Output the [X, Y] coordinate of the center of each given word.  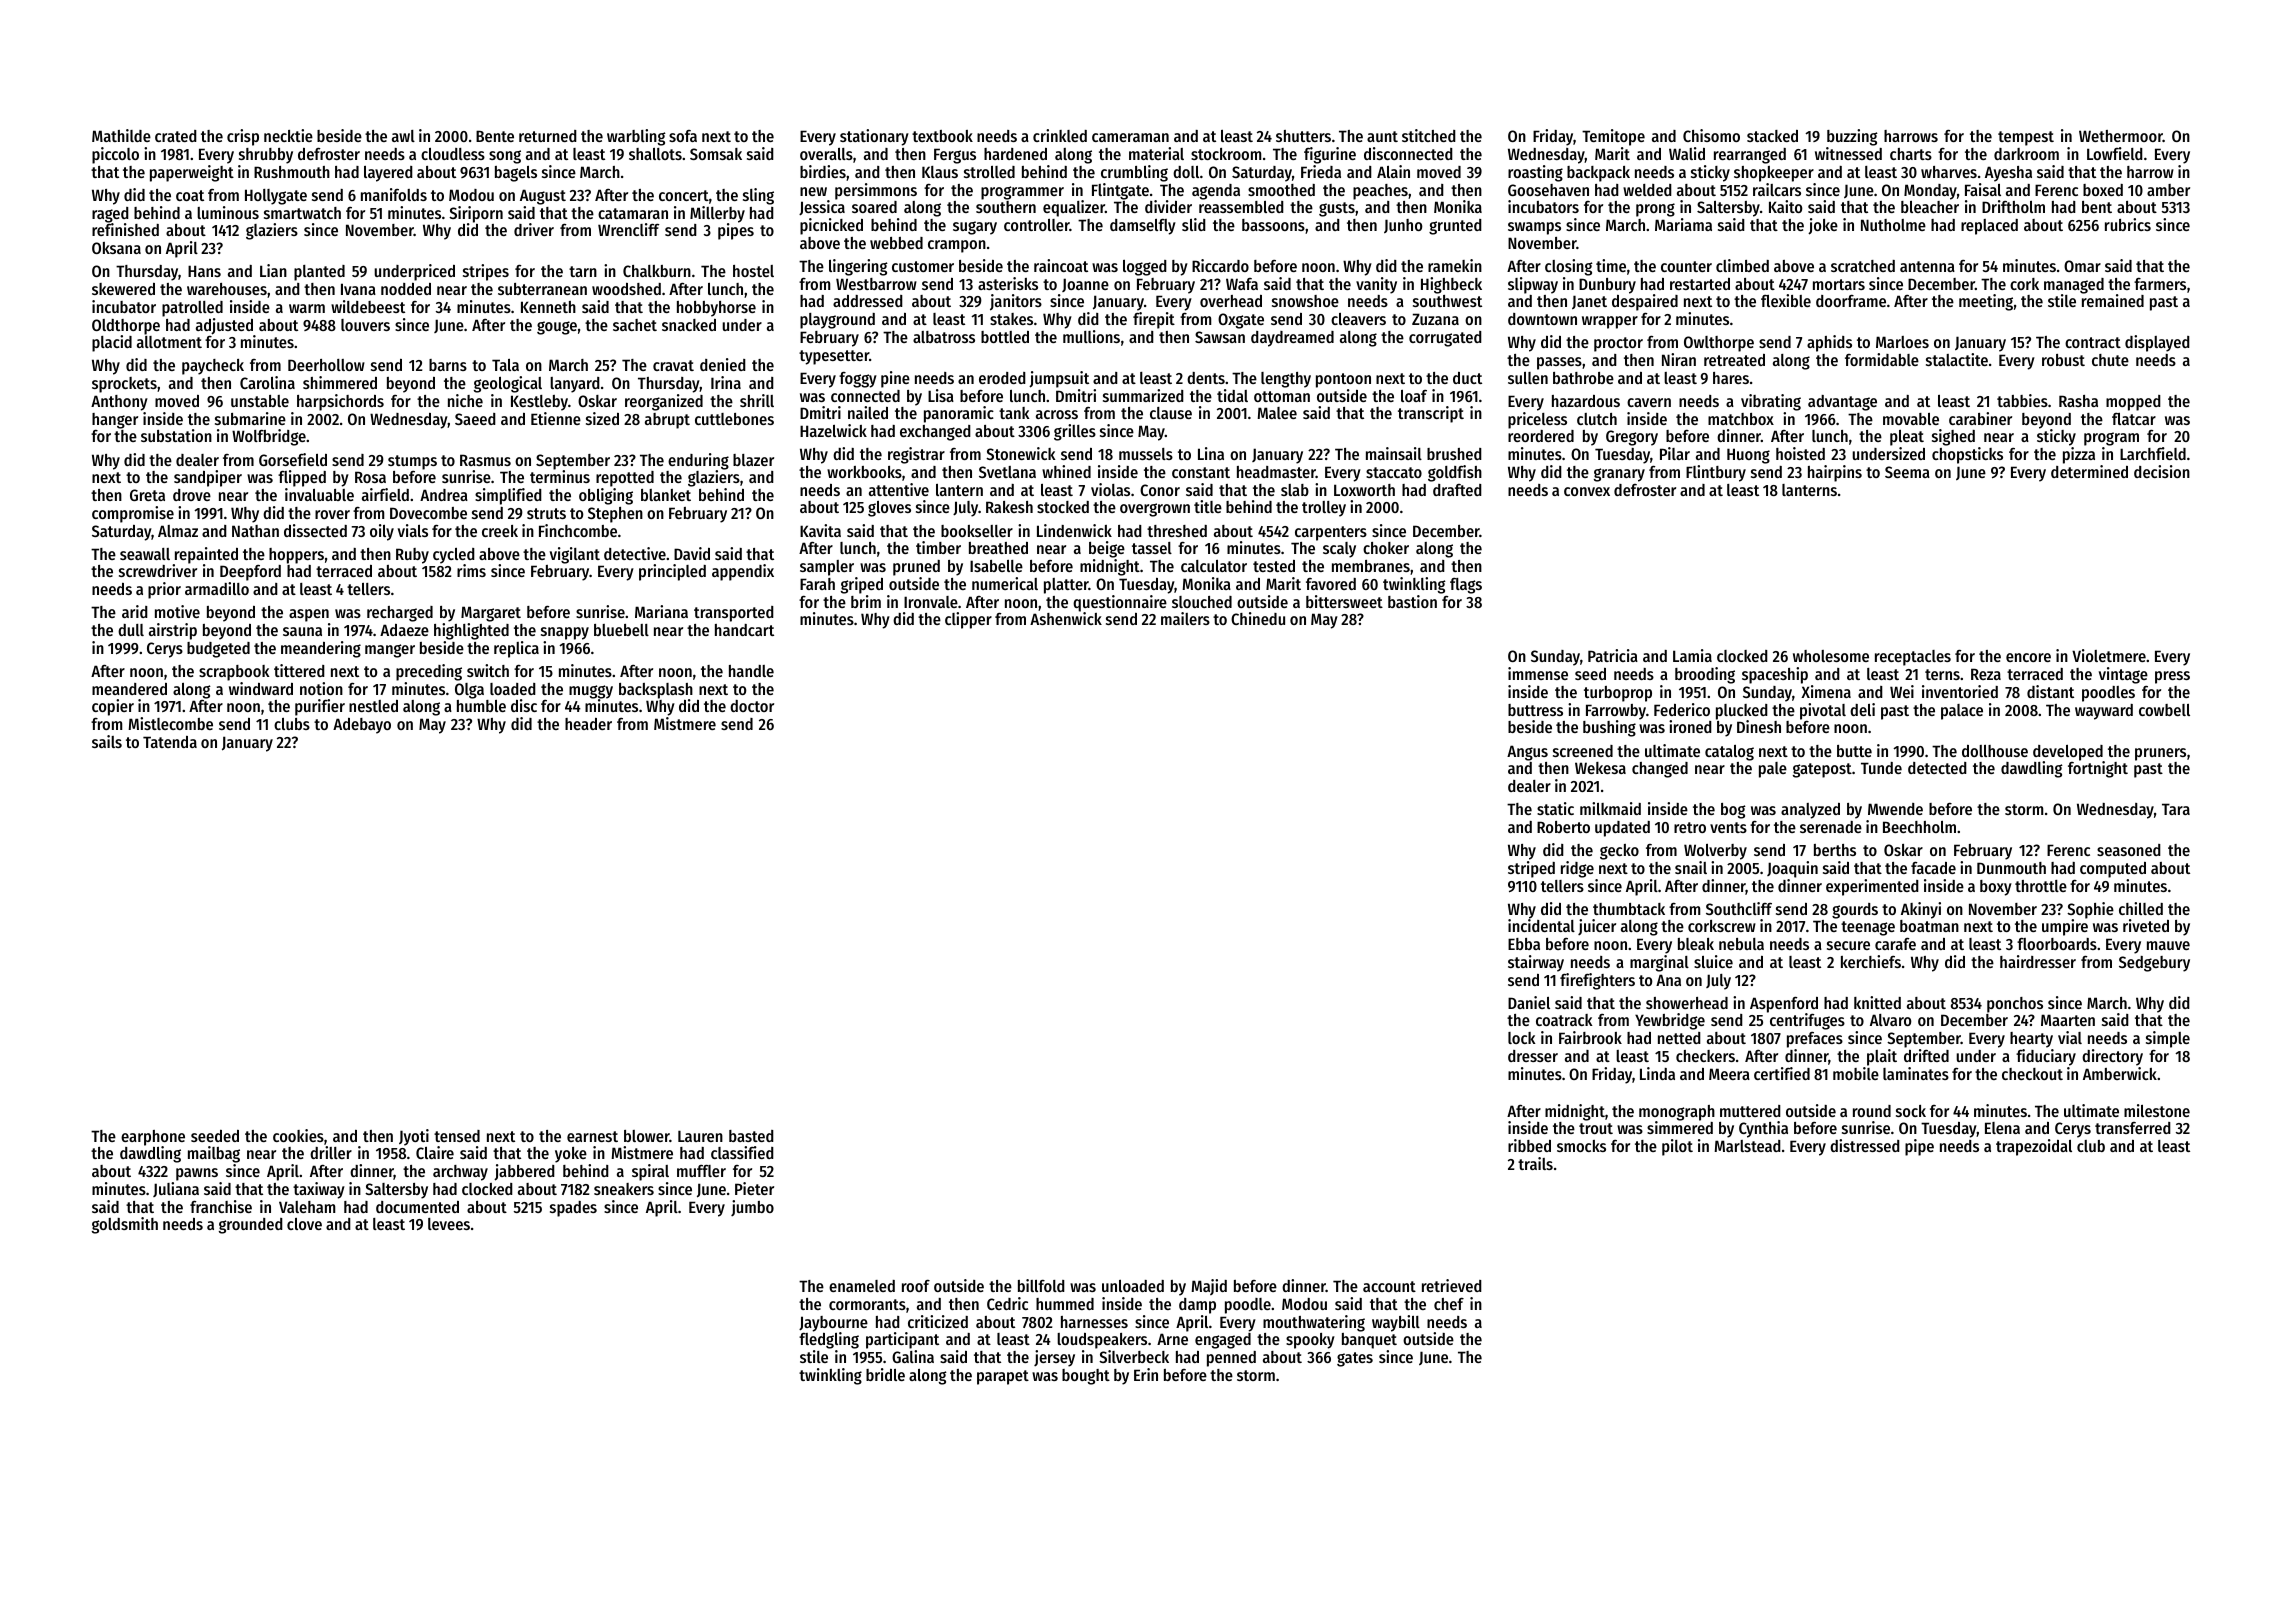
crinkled [1060, 135]
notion [321, 688]
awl [403, 136]
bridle [885, 1374]
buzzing [1852, 137]
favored [1331, 584]
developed [2068, 753]
